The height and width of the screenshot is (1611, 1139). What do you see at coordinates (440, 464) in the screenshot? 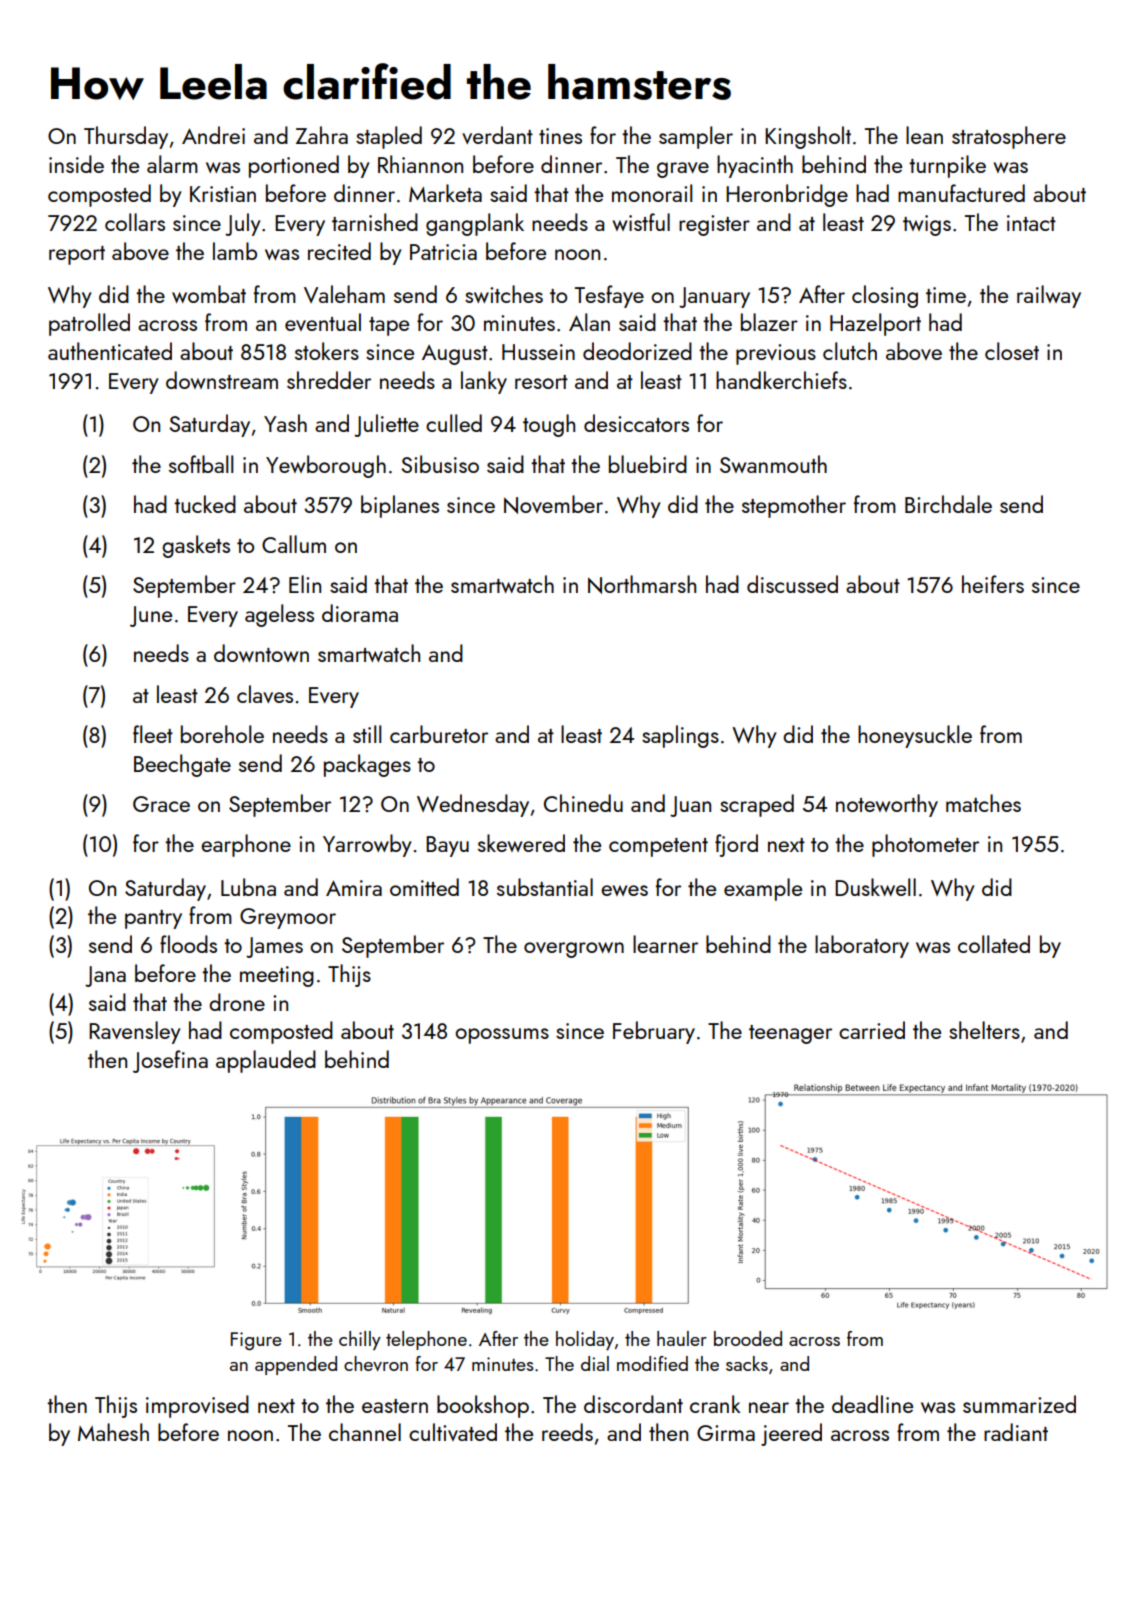
I see `Sibusiso` at bounding box center [440, 464].
